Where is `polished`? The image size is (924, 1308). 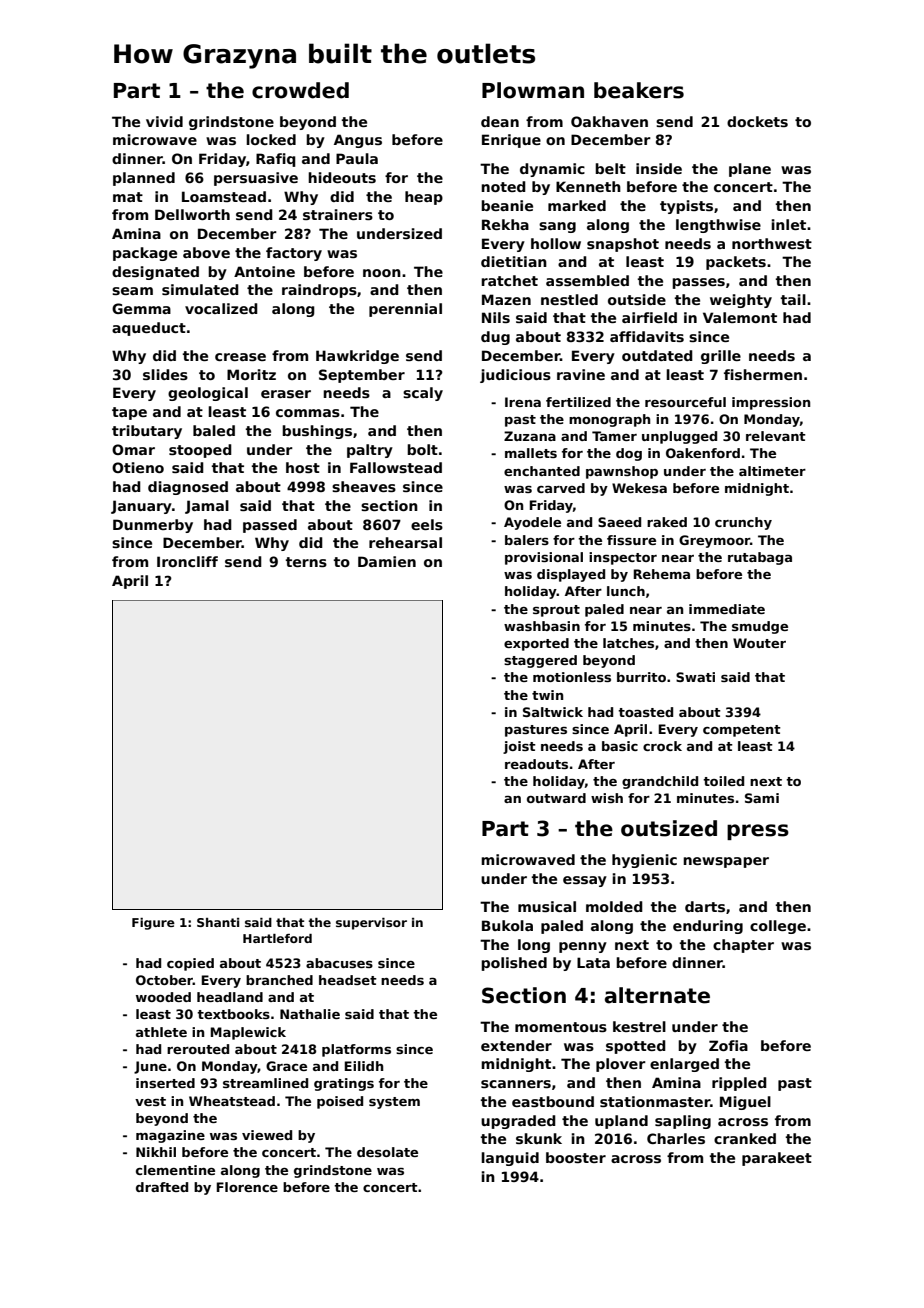
polished is located at coordinates (514, 964).
